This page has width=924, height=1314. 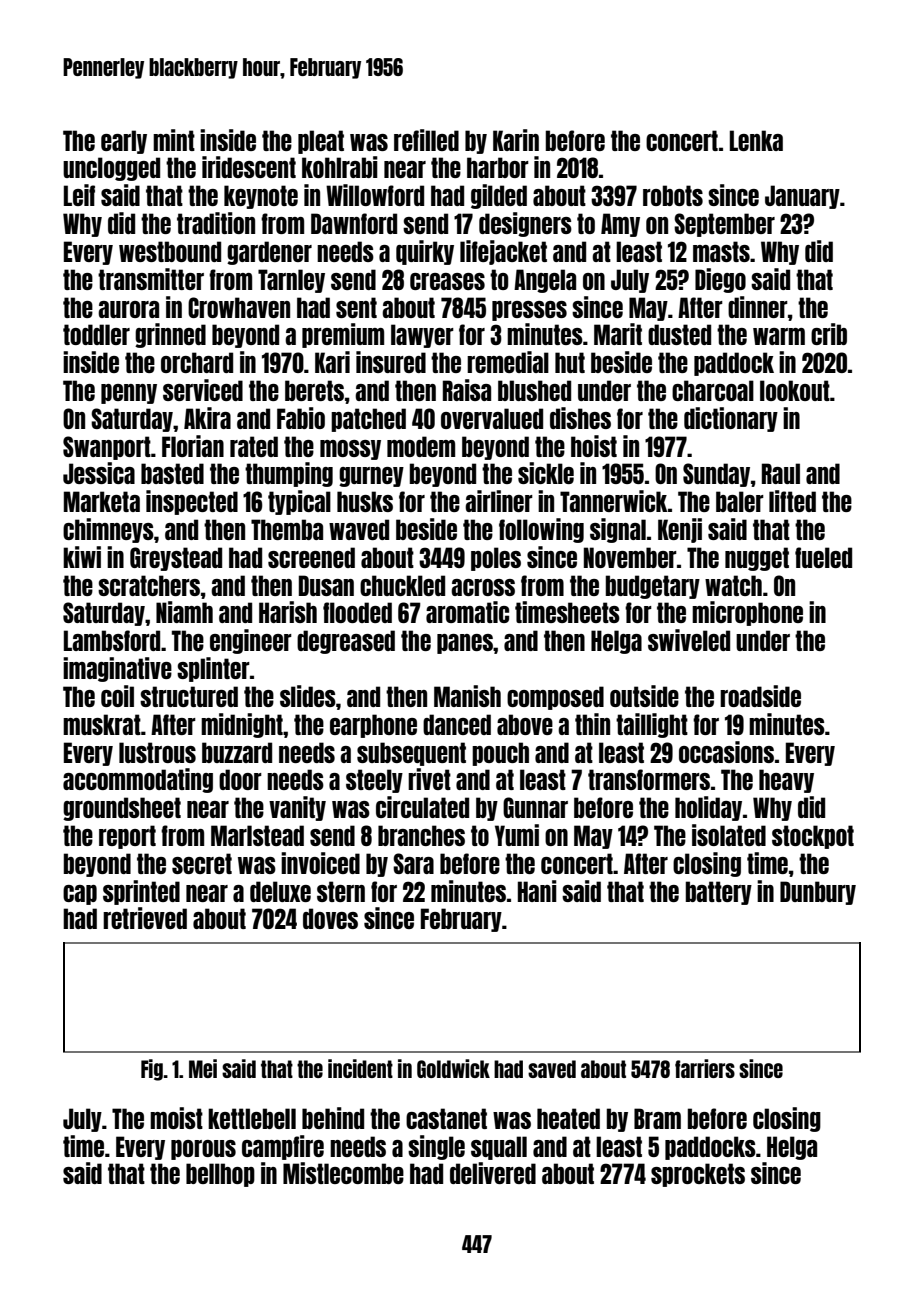 What do you see at coordinates (242, 725) in the page?
I see `midnight` at bounding box center [242, 725].
